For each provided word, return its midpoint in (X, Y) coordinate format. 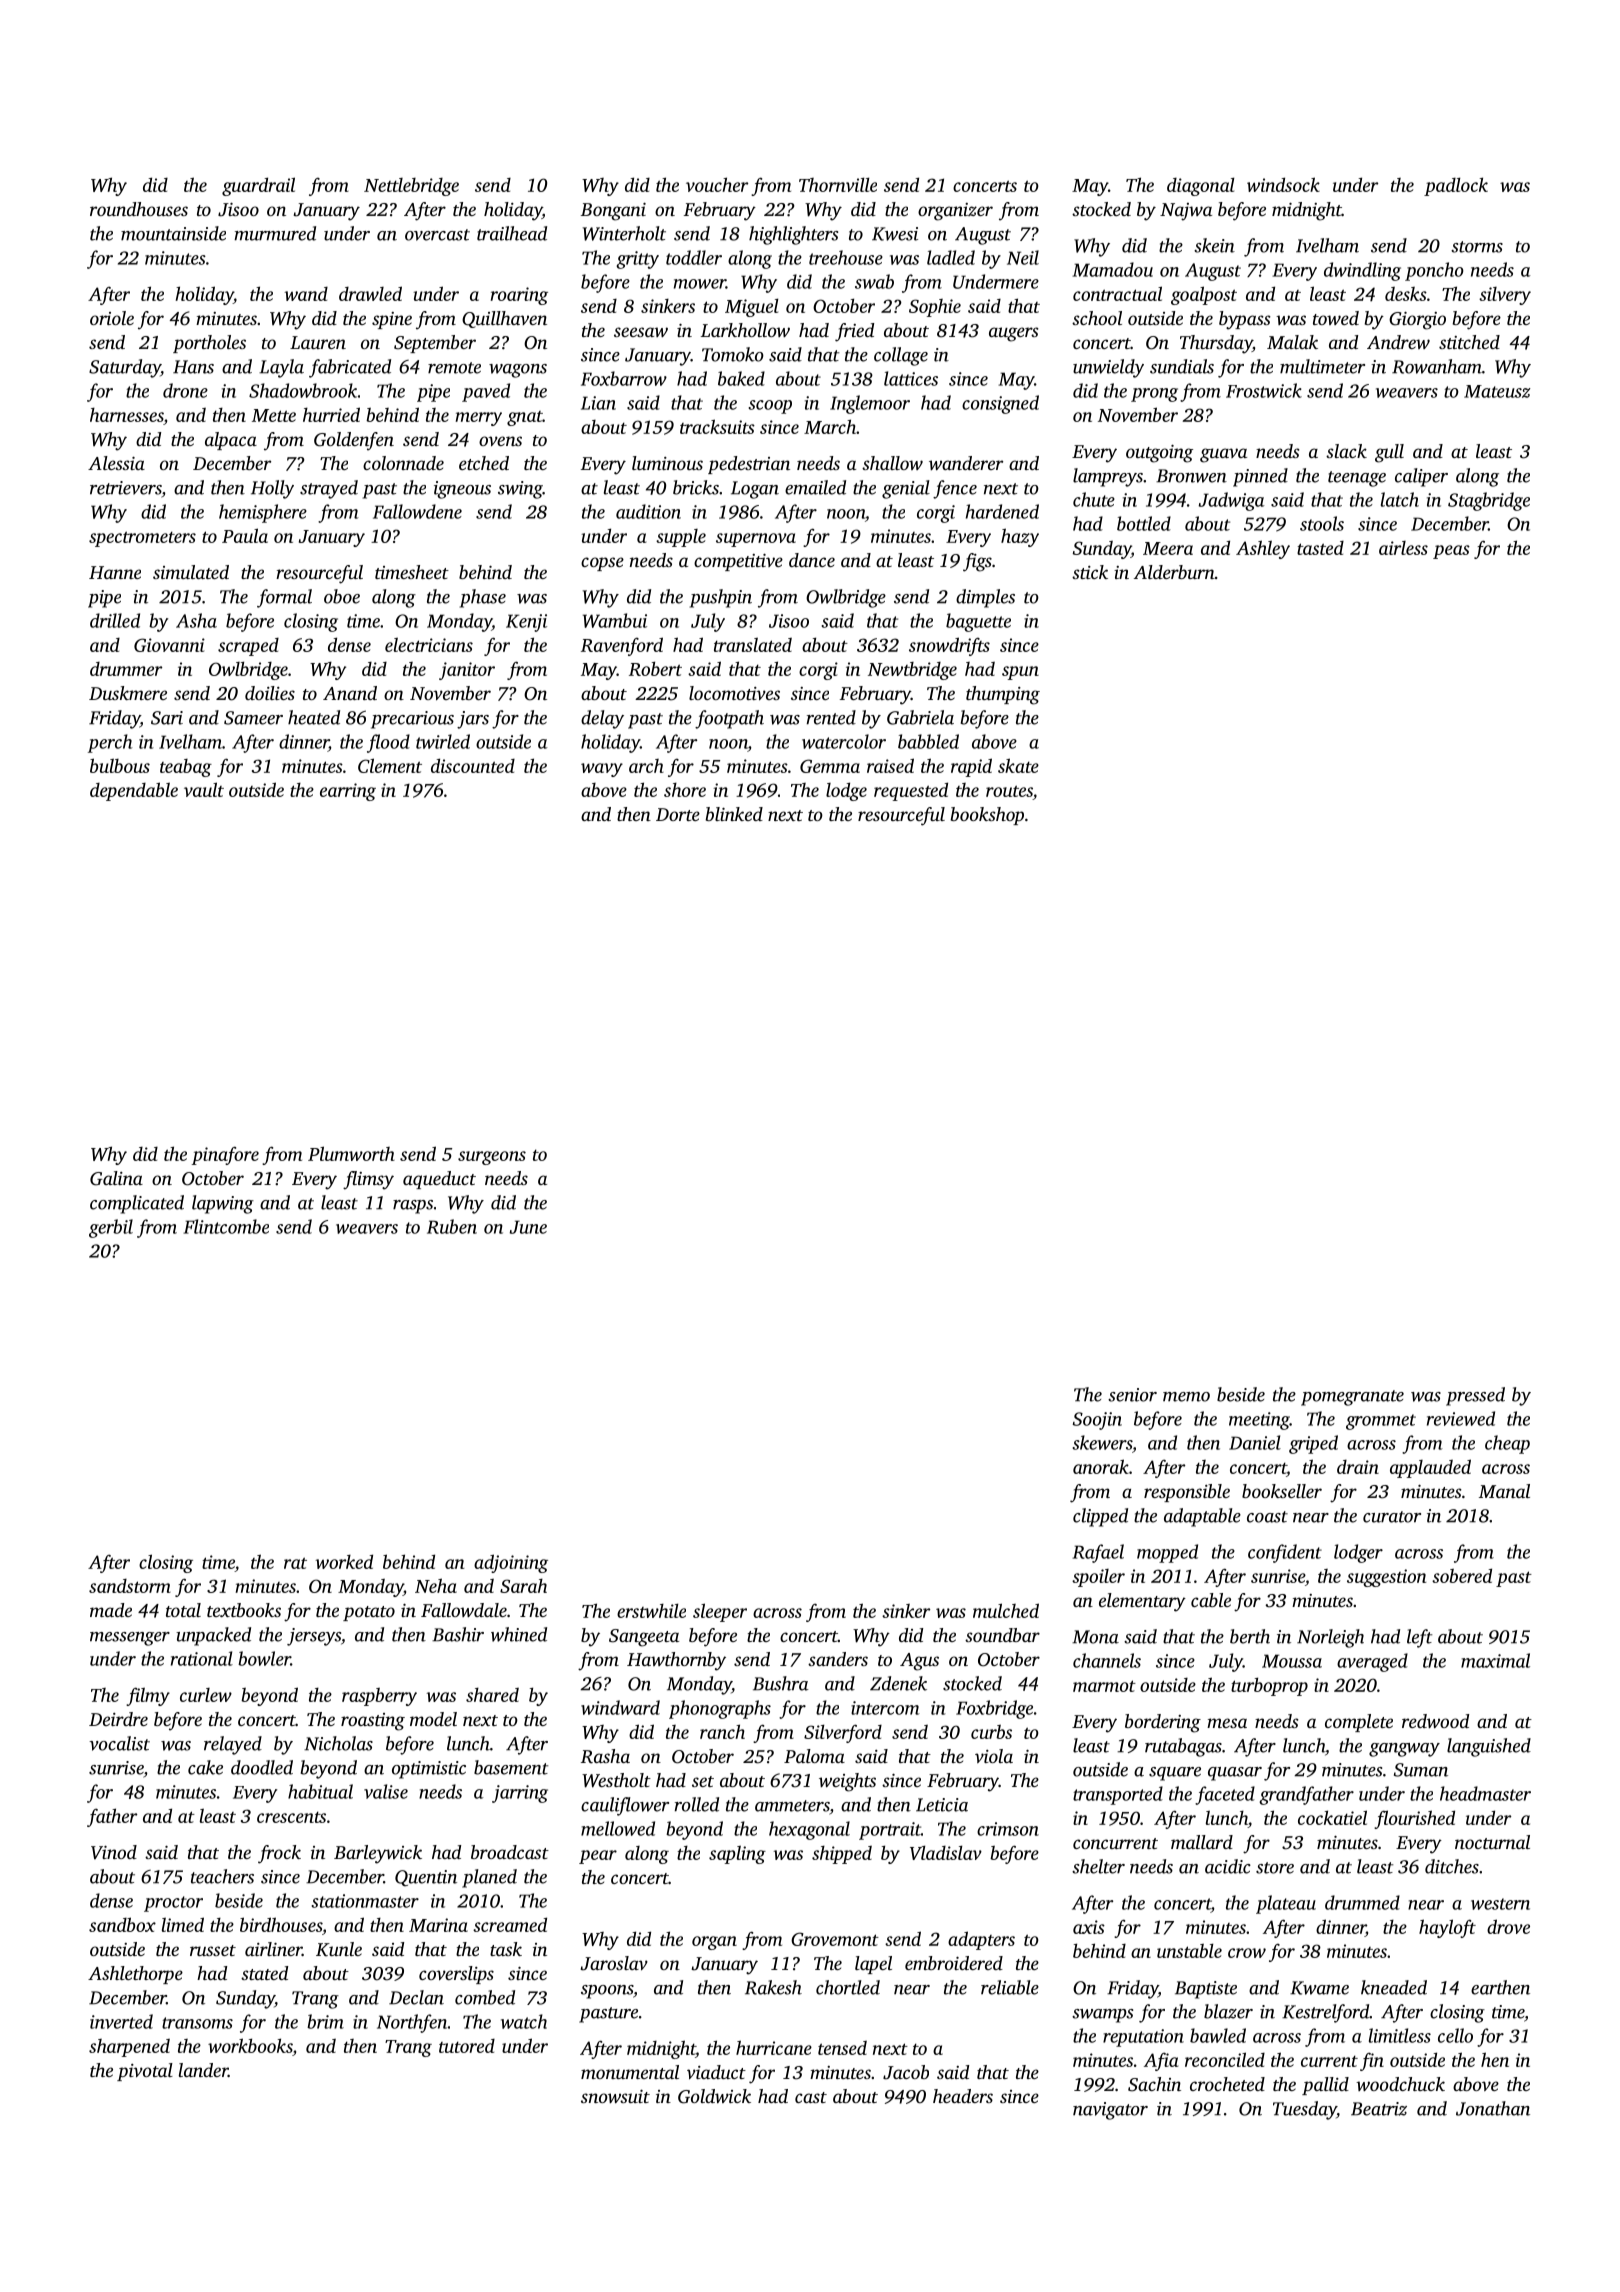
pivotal (145, 2072)
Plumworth (351, 1153)
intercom (885, 1708)
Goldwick (714, 2096)
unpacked (213, 1636)
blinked (734, 814)
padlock (1456, 186)
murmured (275, 233)
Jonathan (1493, 2108)
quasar (1235, 1774)
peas (1451, 552)
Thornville (838, 184)
